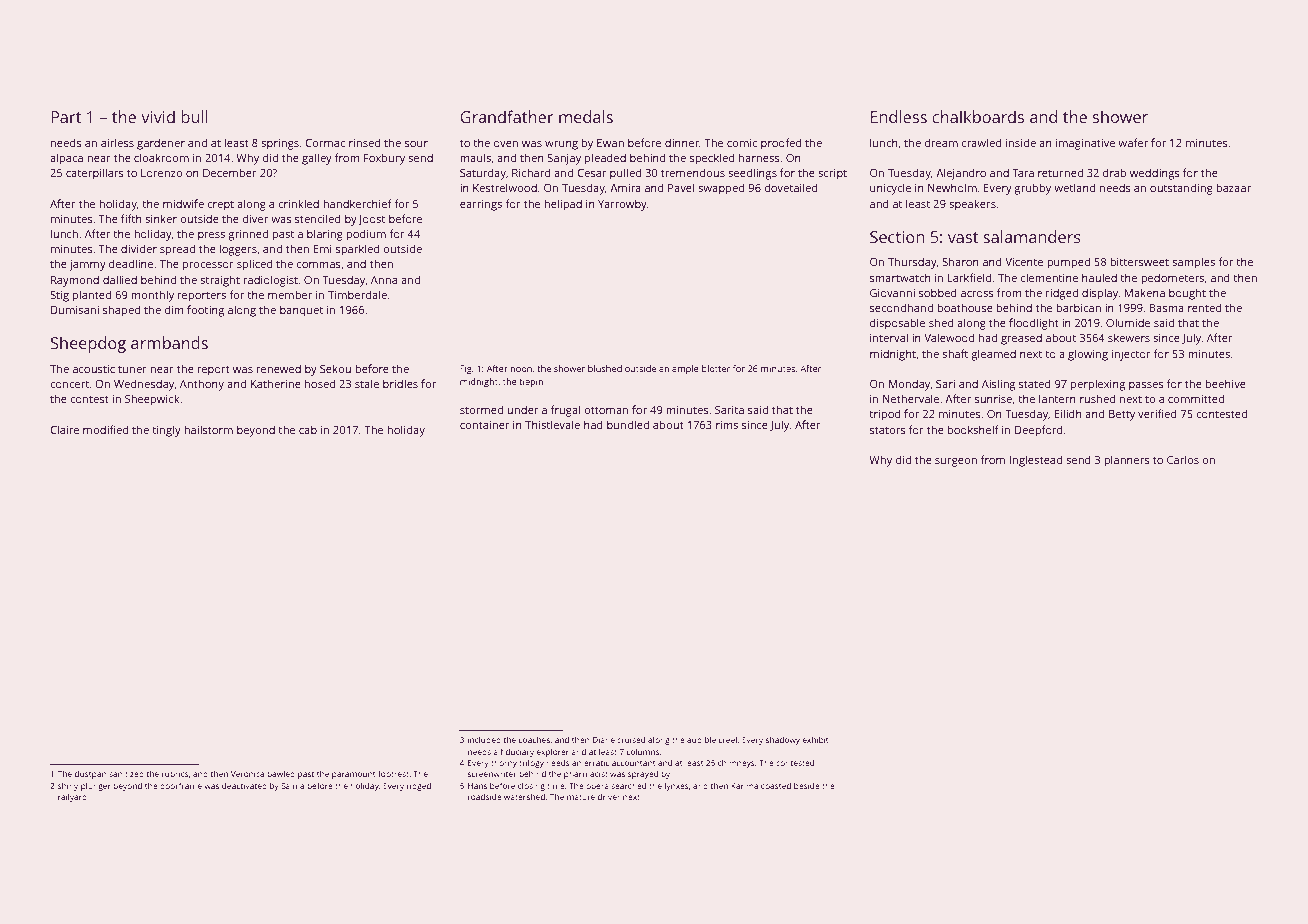 This image has height=924, width=1308. Describe the element at coordinates (716, 368) in the image. I see `blotter` at that location.
